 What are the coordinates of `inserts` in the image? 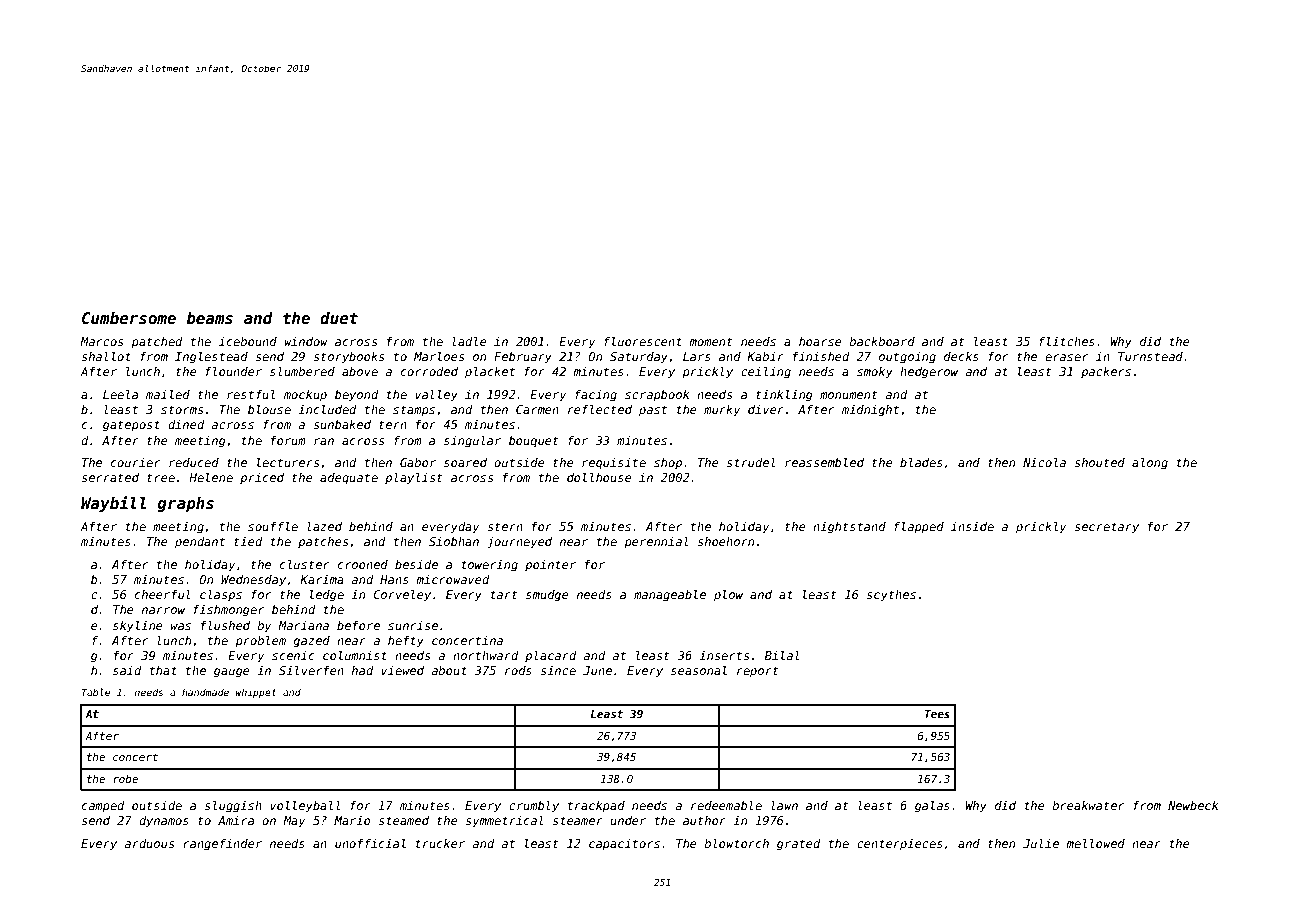 It's located at (724, 655).
